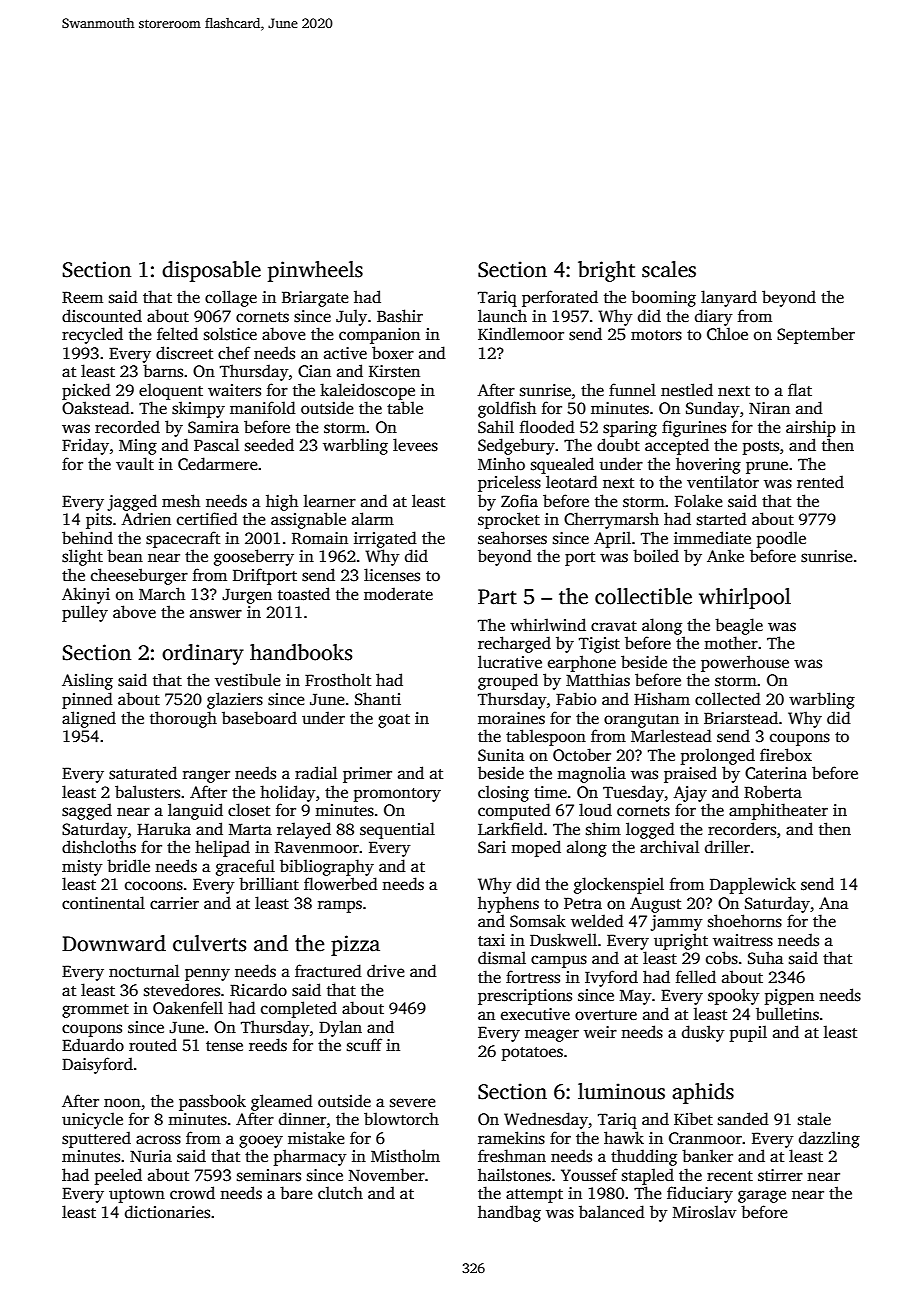 The width and height of the document is (924, 1314). Describe the element at coordinates (315, 271) in the document. I see `pinwheels` at that location.
